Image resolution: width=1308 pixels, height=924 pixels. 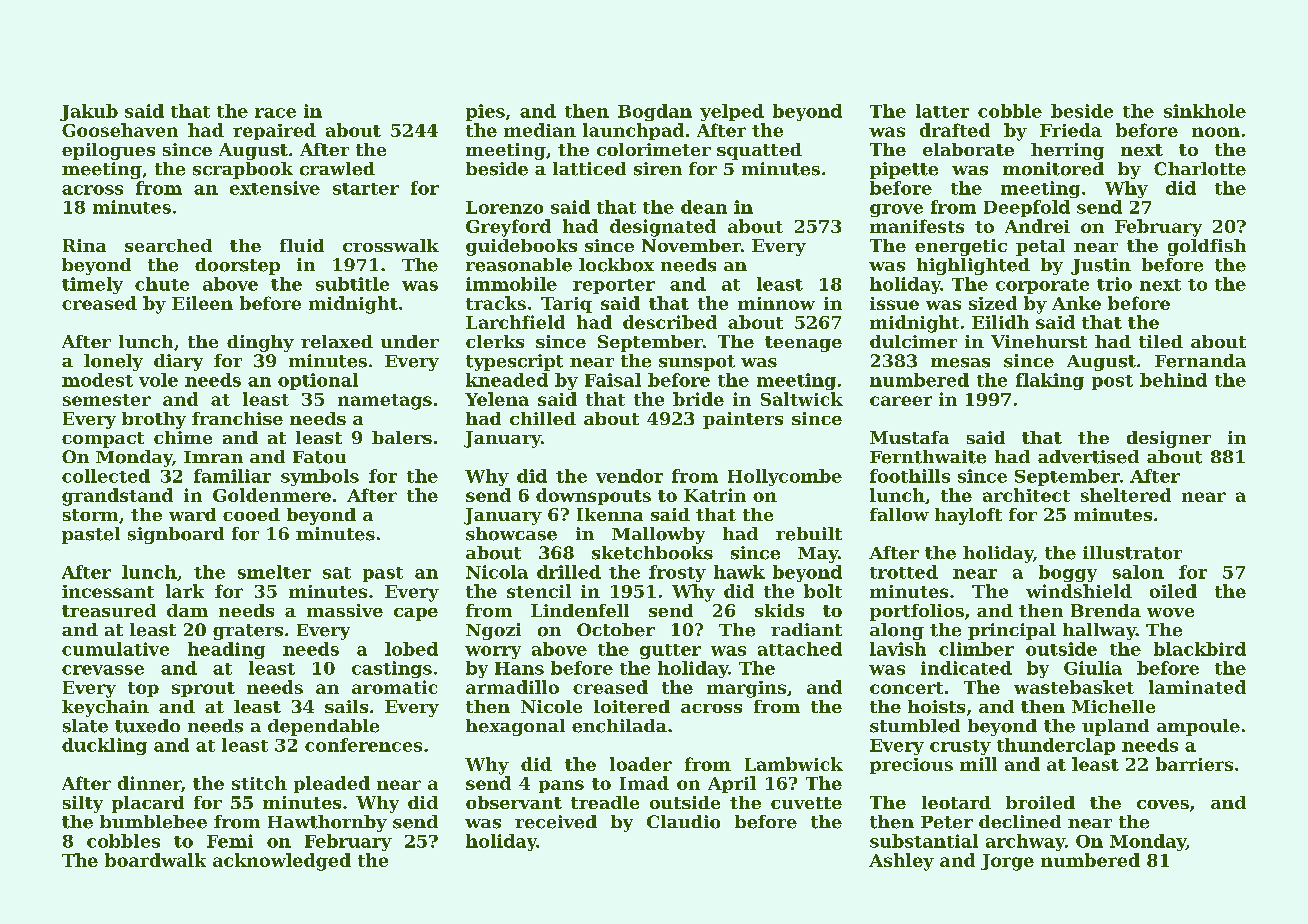 What do you see at coordinates (275, 188) in the screenshot?
I see `extensive` at bounding box center [275, 188].
